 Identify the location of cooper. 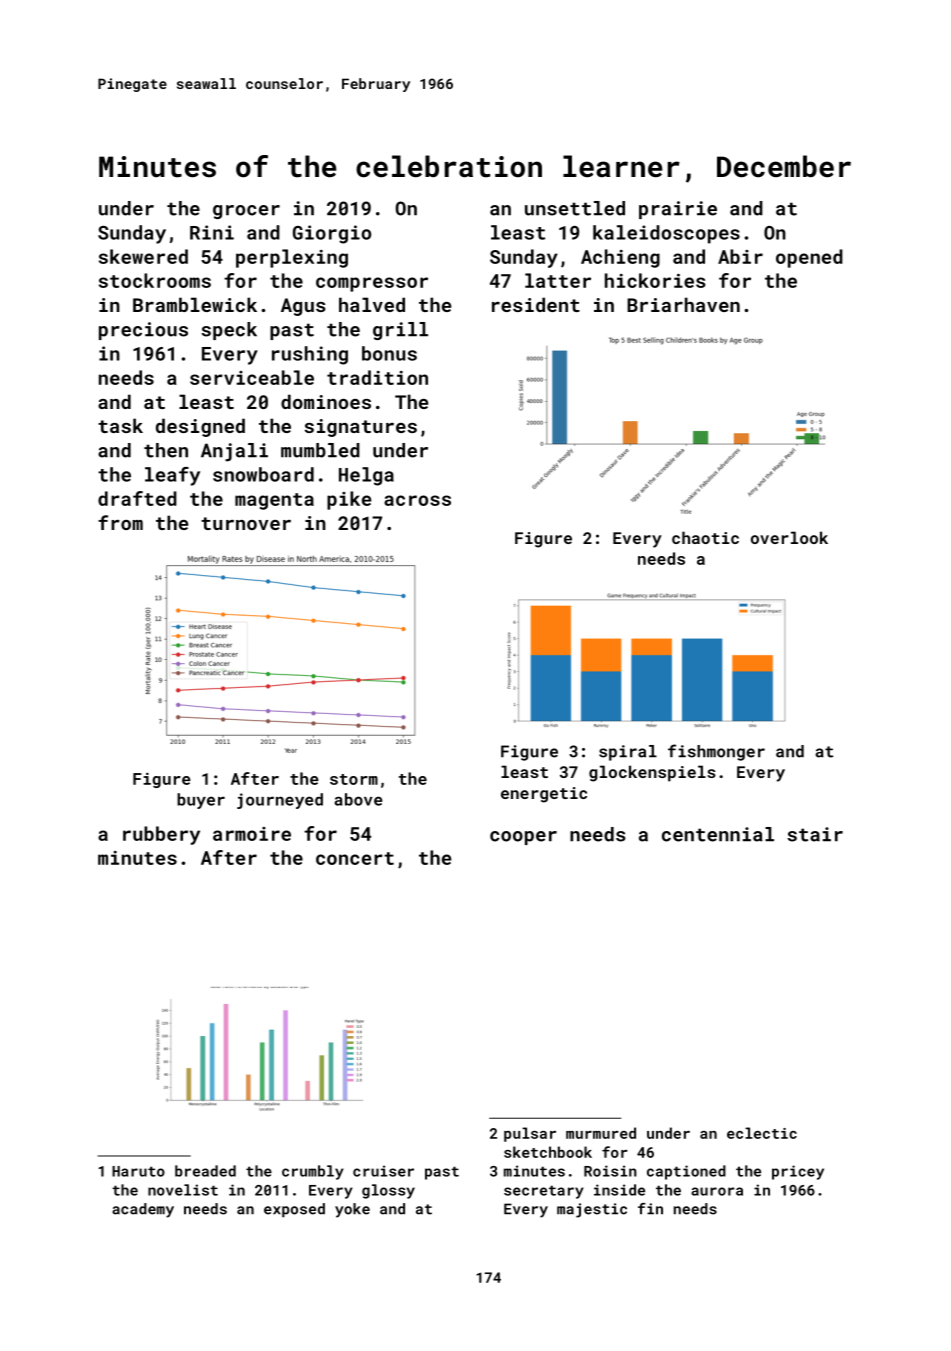
(523, 838).
